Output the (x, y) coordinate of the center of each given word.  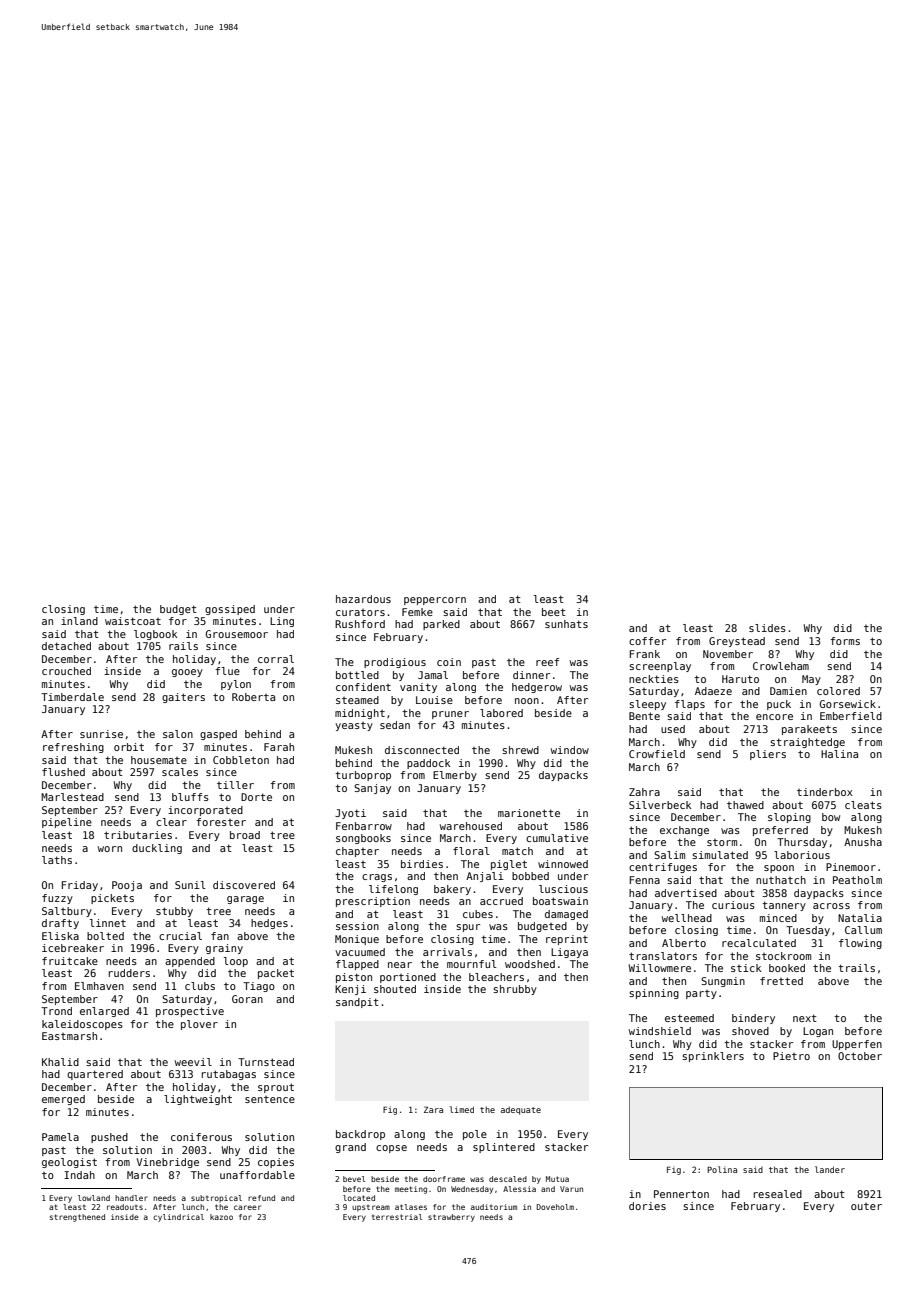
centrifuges (663, 868)
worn (110, 849)
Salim (669, 855)
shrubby (515, 990)
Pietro (791, 1056)
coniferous (201, 1137)
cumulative (557, 838)
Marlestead (72, 797)
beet (554, 612)
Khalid (60, 1062)
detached (66, 646)
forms (845, 641)
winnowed (563, 864)
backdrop (360, 1135)
